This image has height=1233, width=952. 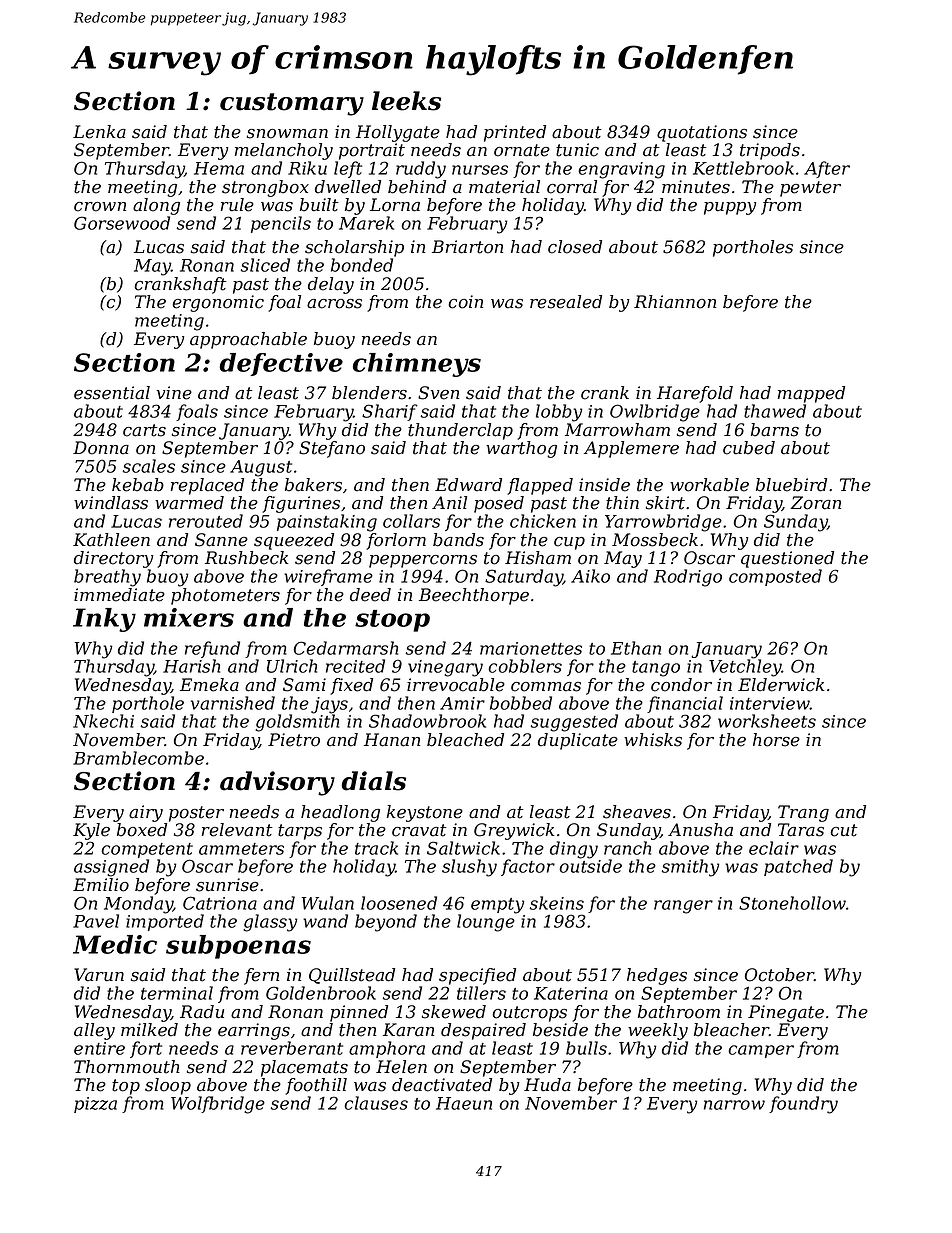 I want to click on Wolfbridge, so click(x=218, y=1105).
